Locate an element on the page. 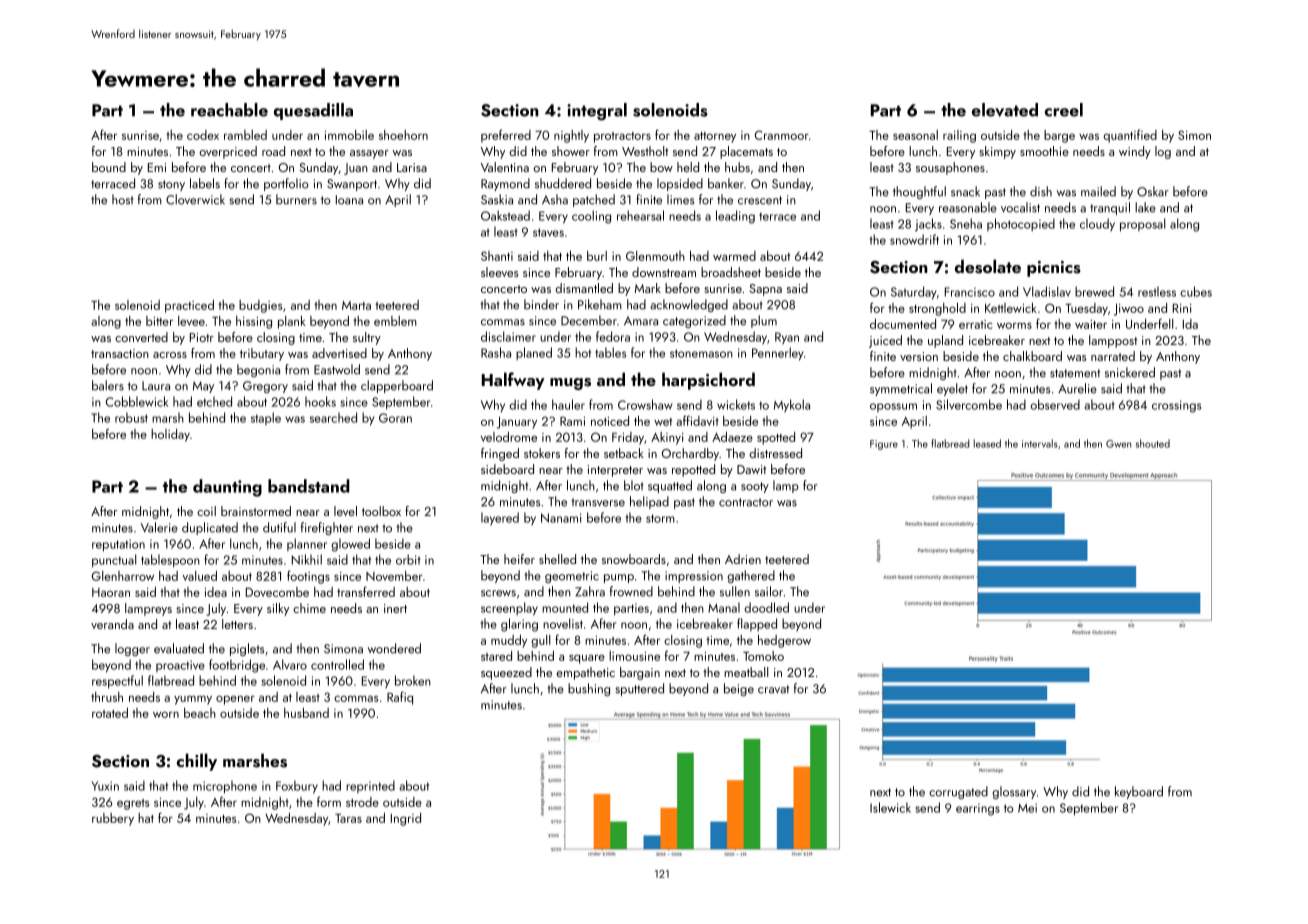 The image size is (1308, 924). Islewick is located at coordinates (890, 807).
